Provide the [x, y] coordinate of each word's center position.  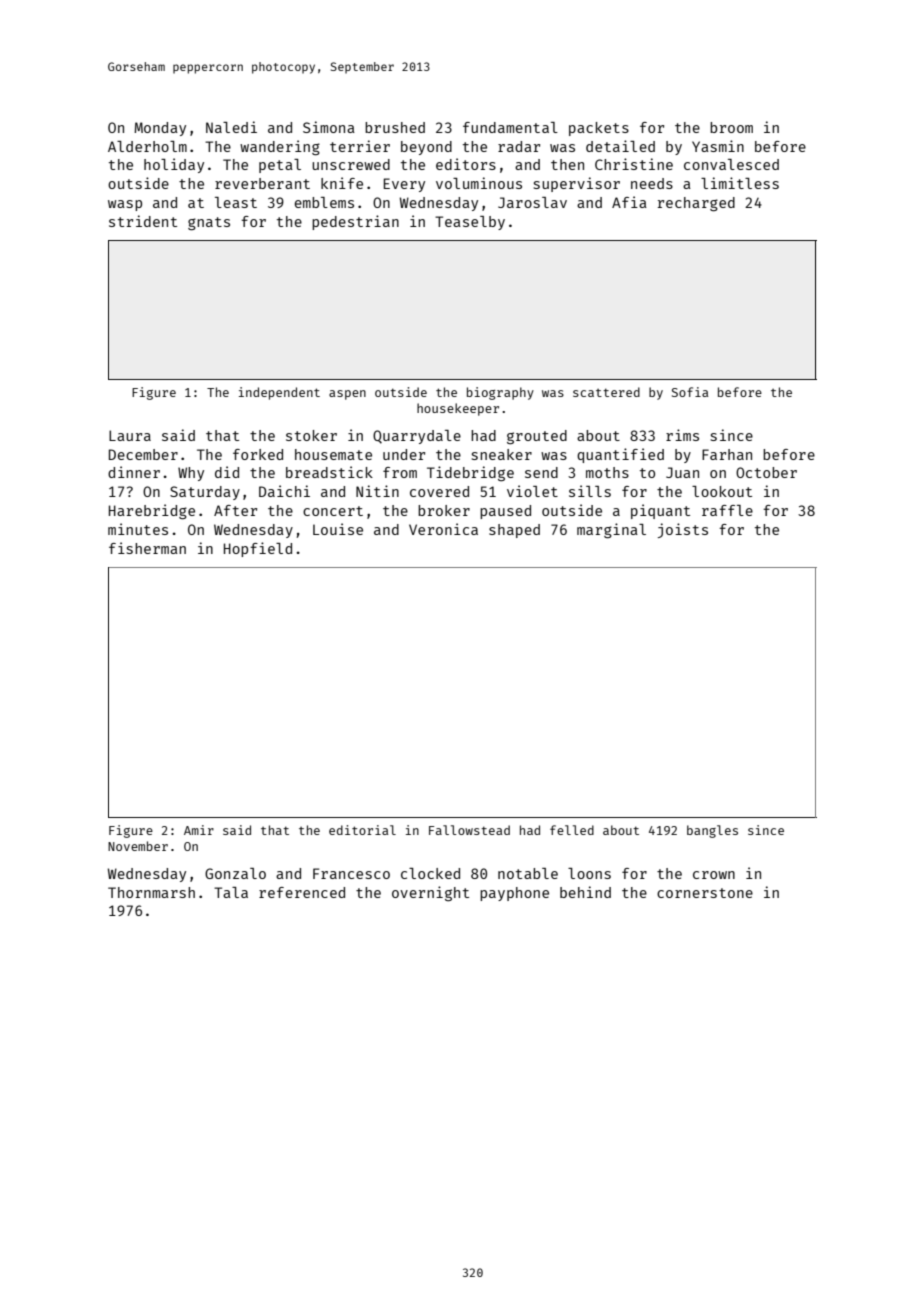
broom [731, 127]
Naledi [231, 127]
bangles [712, 831]
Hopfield [258, 549]
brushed [395, 127]
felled [572, 830]
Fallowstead [469, 830]
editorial [362, 830]
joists [683, 530]
